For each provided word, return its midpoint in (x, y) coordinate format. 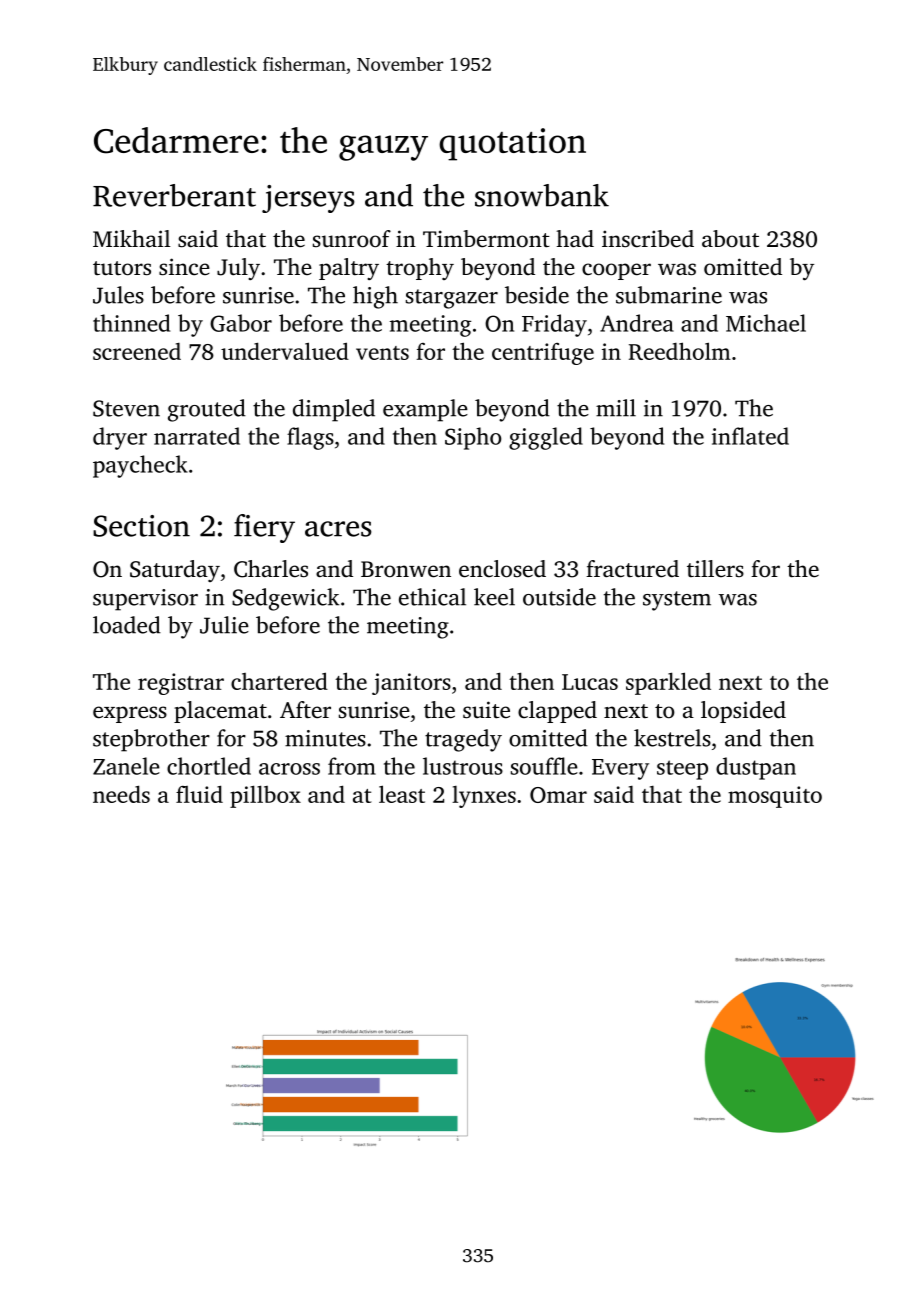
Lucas (590, 682)
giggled (546, 438)
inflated (750, 436)
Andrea (637, 323)
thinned (131, 323)
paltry (349, 269)
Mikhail (131, 238)
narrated (197, 436)
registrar (181, 684)
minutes (325, 738)
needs (121, 794)
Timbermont (486, 239)
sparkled (668, 683)
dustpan (756, 768)
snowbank (542, 195)
